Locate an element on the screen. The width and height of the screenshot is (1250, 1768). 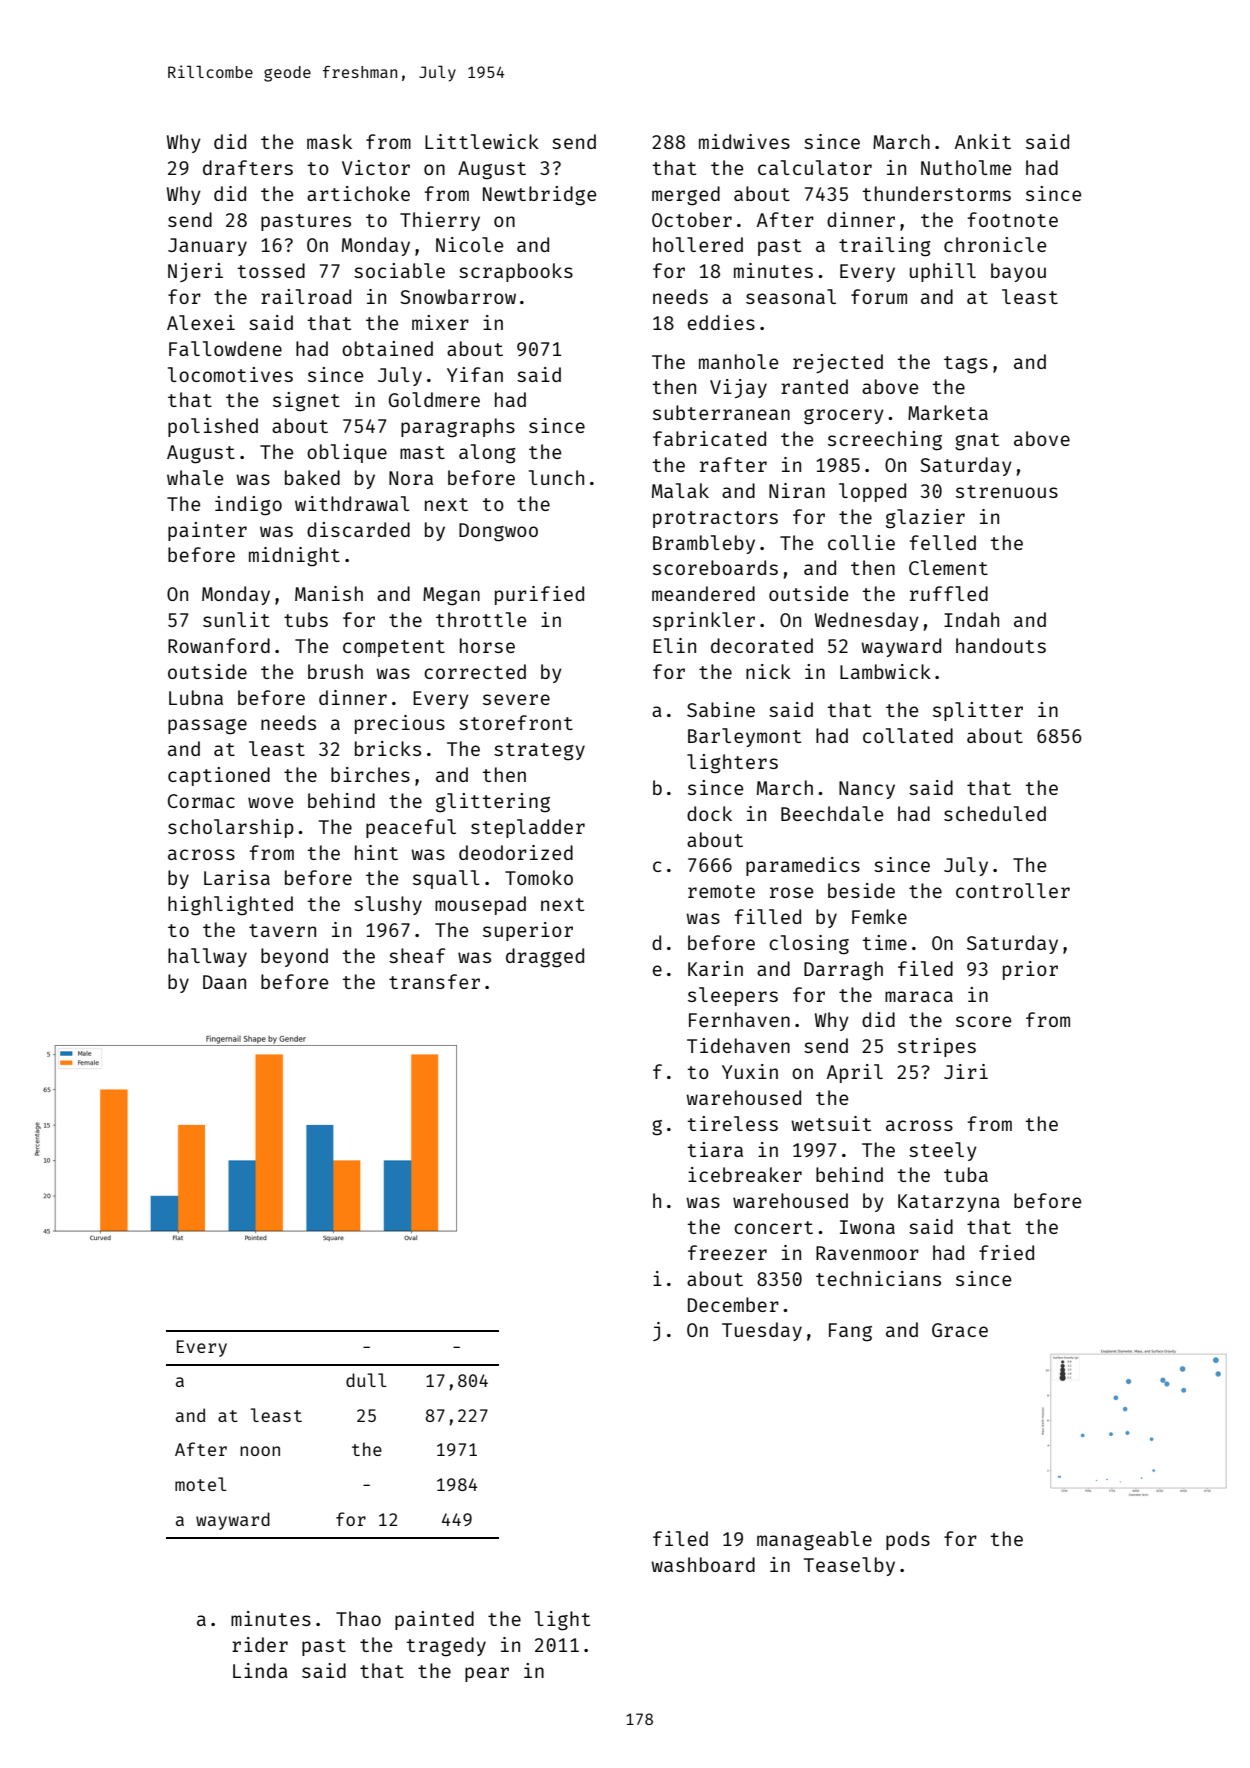
dull is located at coordinates (366, 1380).
